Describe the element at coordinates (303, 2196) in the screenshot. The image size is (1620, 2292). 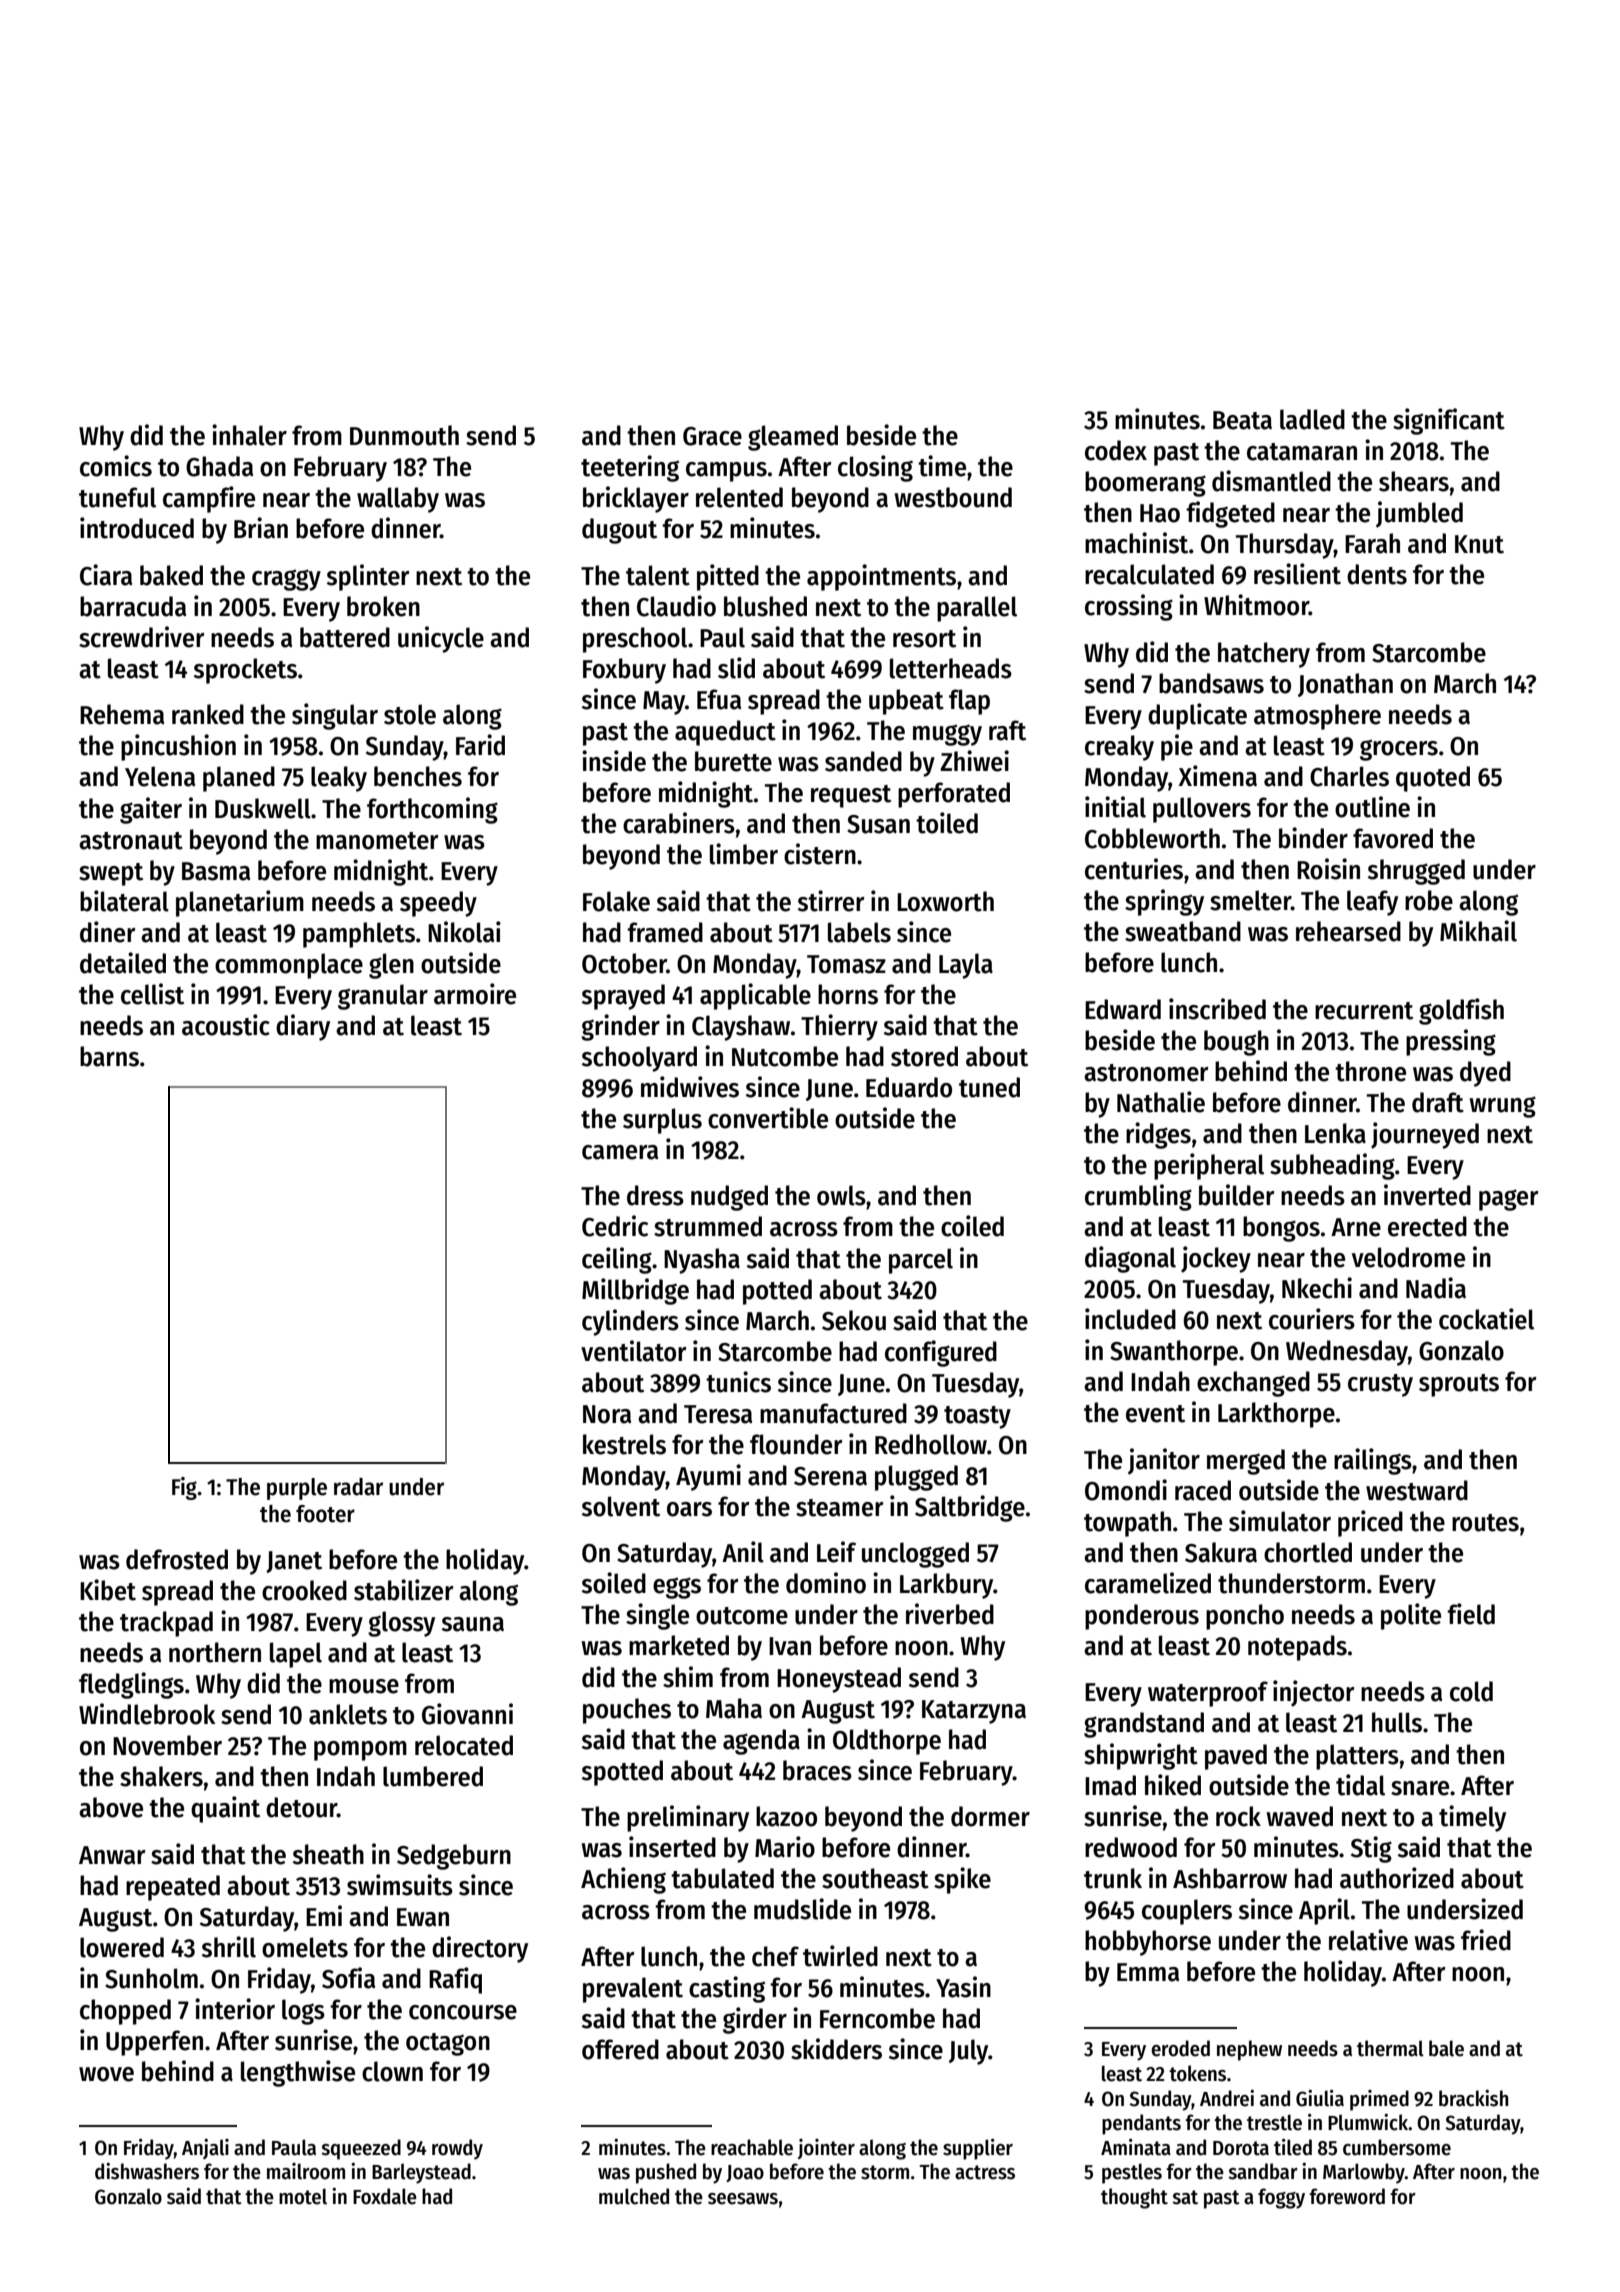
I see `motel` at that location.
